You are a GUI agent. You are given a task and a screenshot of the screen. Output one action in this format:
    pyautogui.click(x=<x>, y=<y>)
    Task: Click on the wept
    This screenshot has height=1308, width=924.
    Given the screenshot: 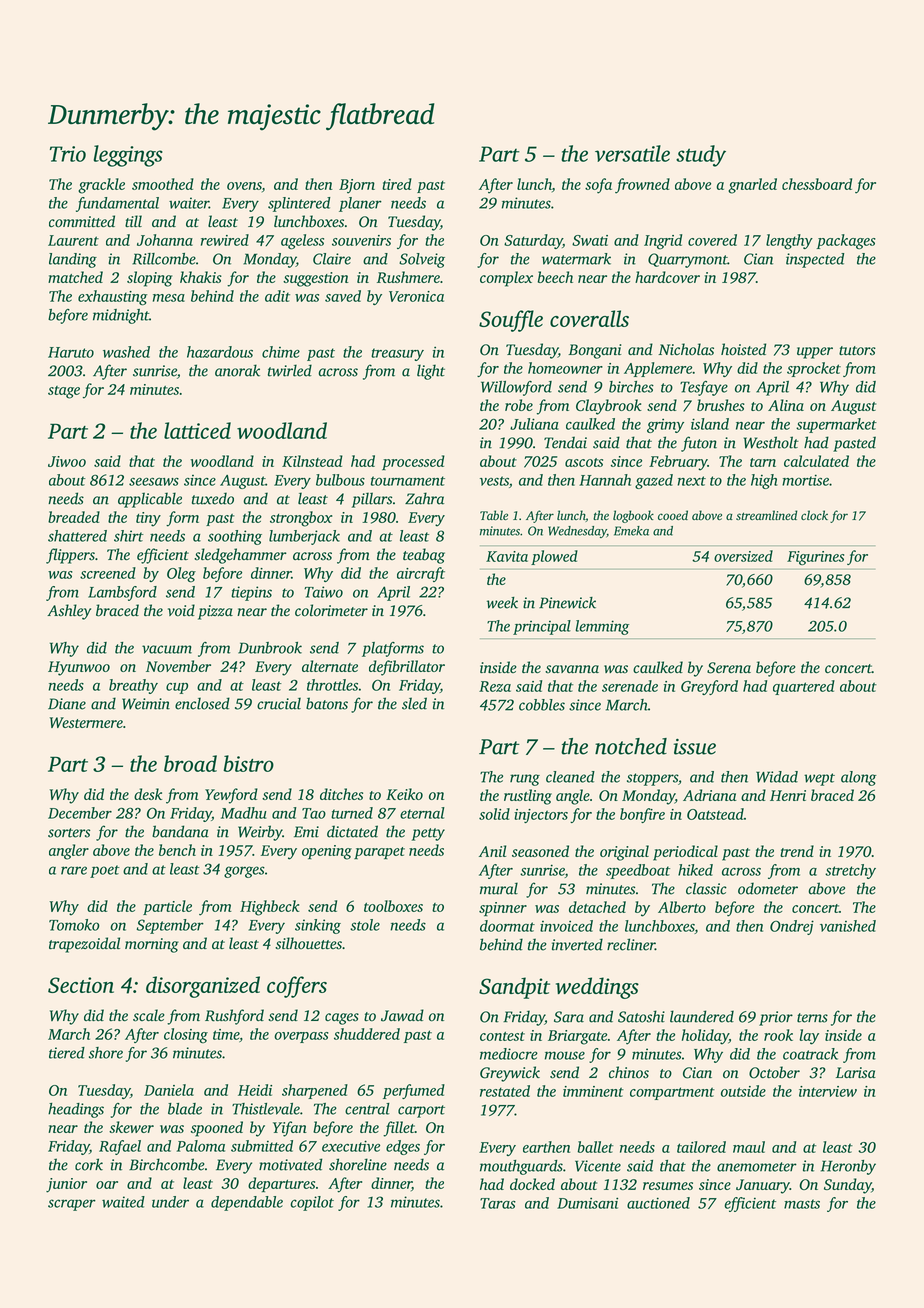 What is the action you would take?
    pyautogui.click(x=819, y=779)
